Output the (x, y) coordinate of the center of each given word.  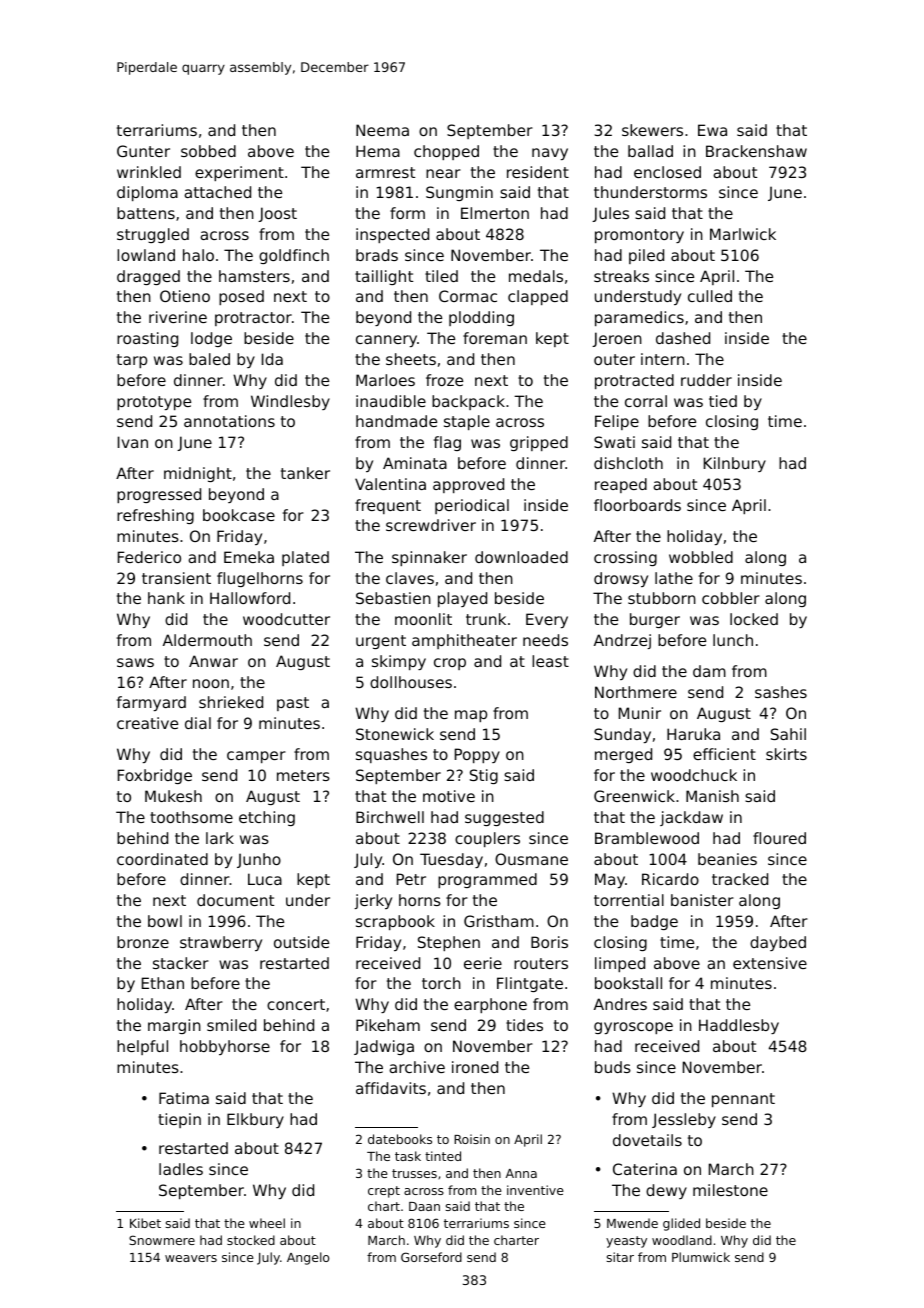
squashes (391, 755)
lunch (733, 640)
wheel (267, 1223)
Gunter (143, 151)
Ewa (712, 130)
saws (135, 662)
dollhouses (411, 682)
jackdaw (691, 818)
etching (267, 818)
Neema (382, 130)
